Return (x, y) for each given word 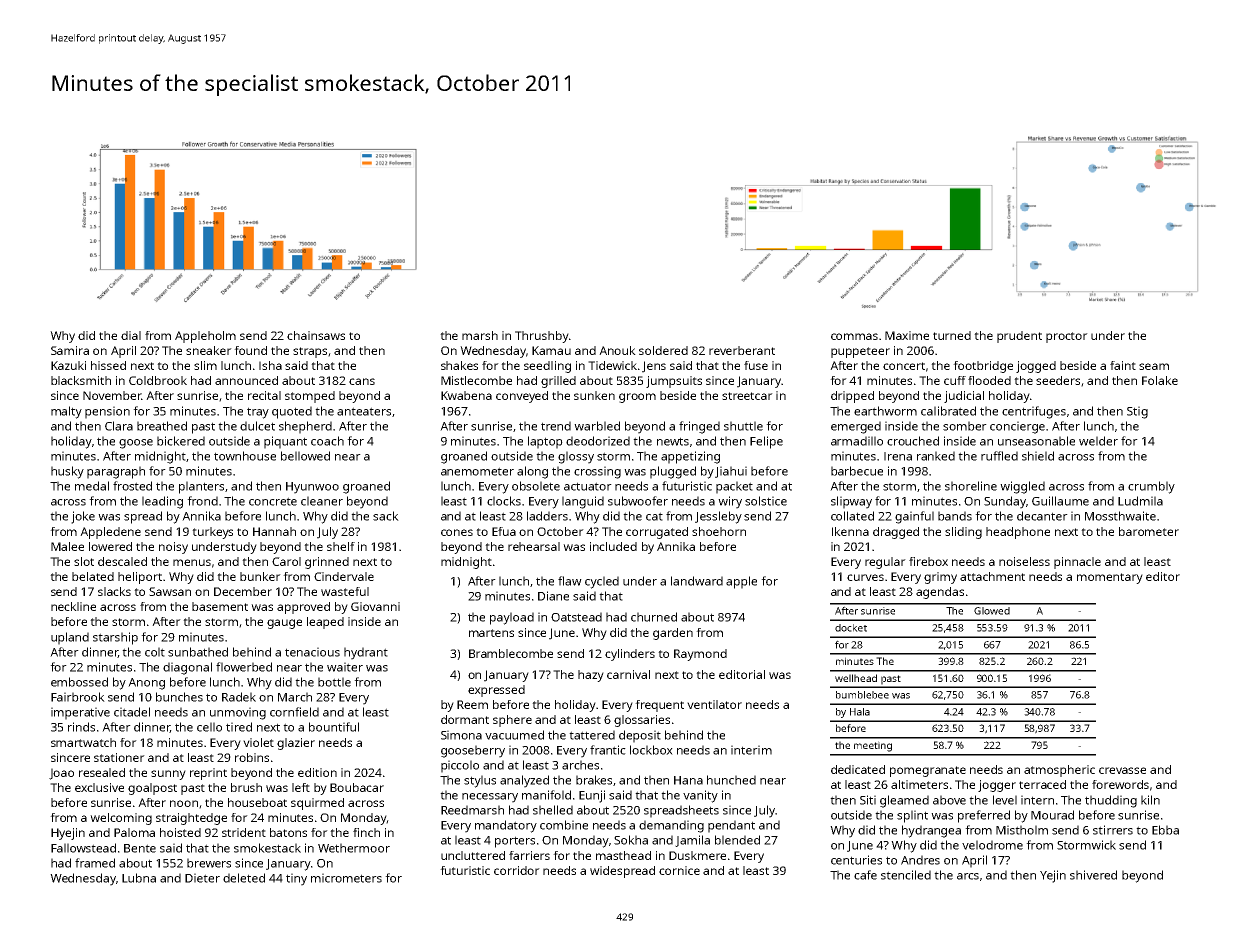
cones (457, 532)
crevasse (1122, 770)
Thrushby (542, 337)
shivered (1093, 875)
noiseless (1024, 561)
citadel (132, 712)
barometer (1149, 531)
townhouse (245, 456)
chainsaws (316, 335)
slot (84, 561)
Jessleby (718, 517)
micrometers (346, 878)
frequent (659, 706)
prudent (1019, 337)
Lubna (139, 878)
